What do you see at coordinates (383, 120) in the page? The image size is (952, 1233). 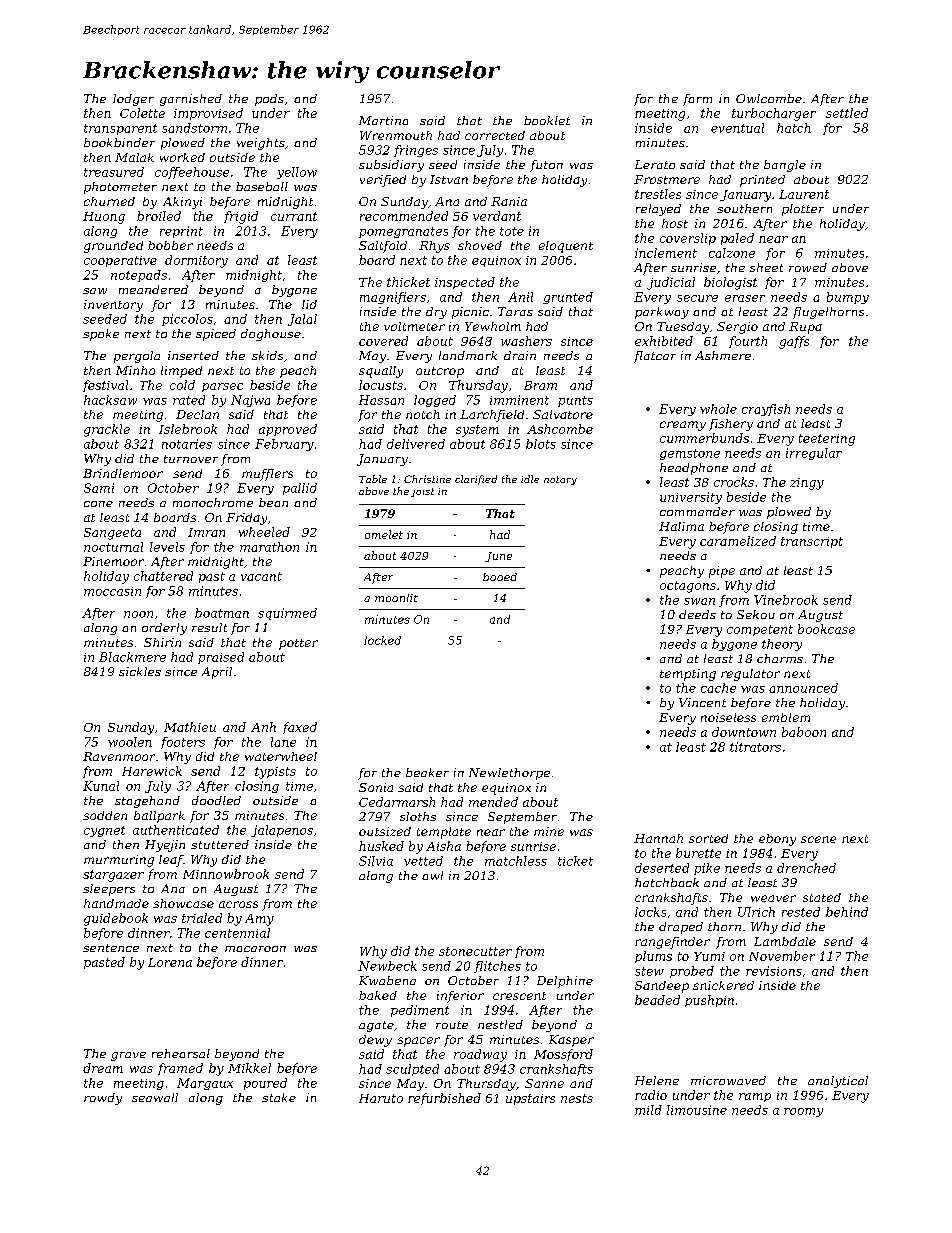 I see `Martina` at bounding box center [383, 120].
